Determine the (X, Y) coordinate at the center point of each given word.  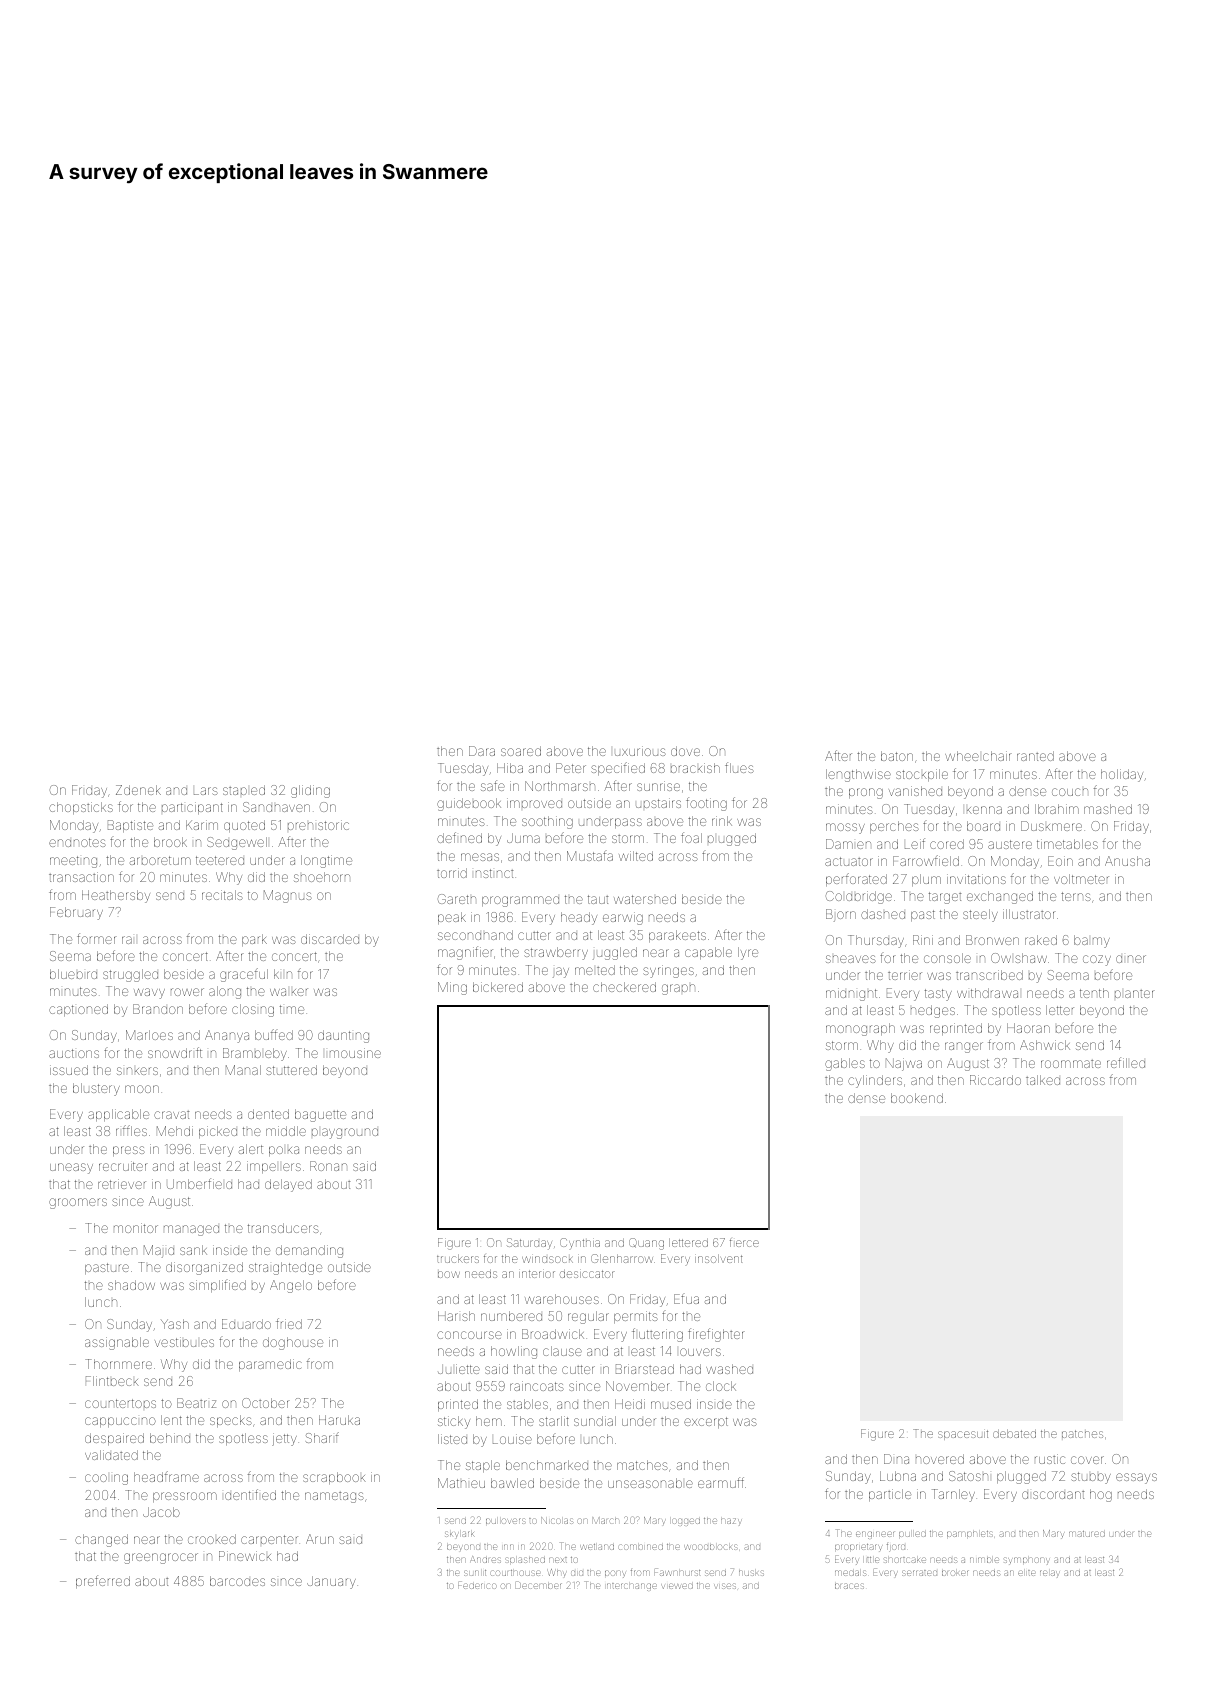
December (538, 1585)
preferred (103, 1582)
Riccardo (995, 1080)
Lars (206, 791)
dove (685, 751)
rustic (1050, 1459)
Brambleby (255, 1054)
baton (897, 756)
